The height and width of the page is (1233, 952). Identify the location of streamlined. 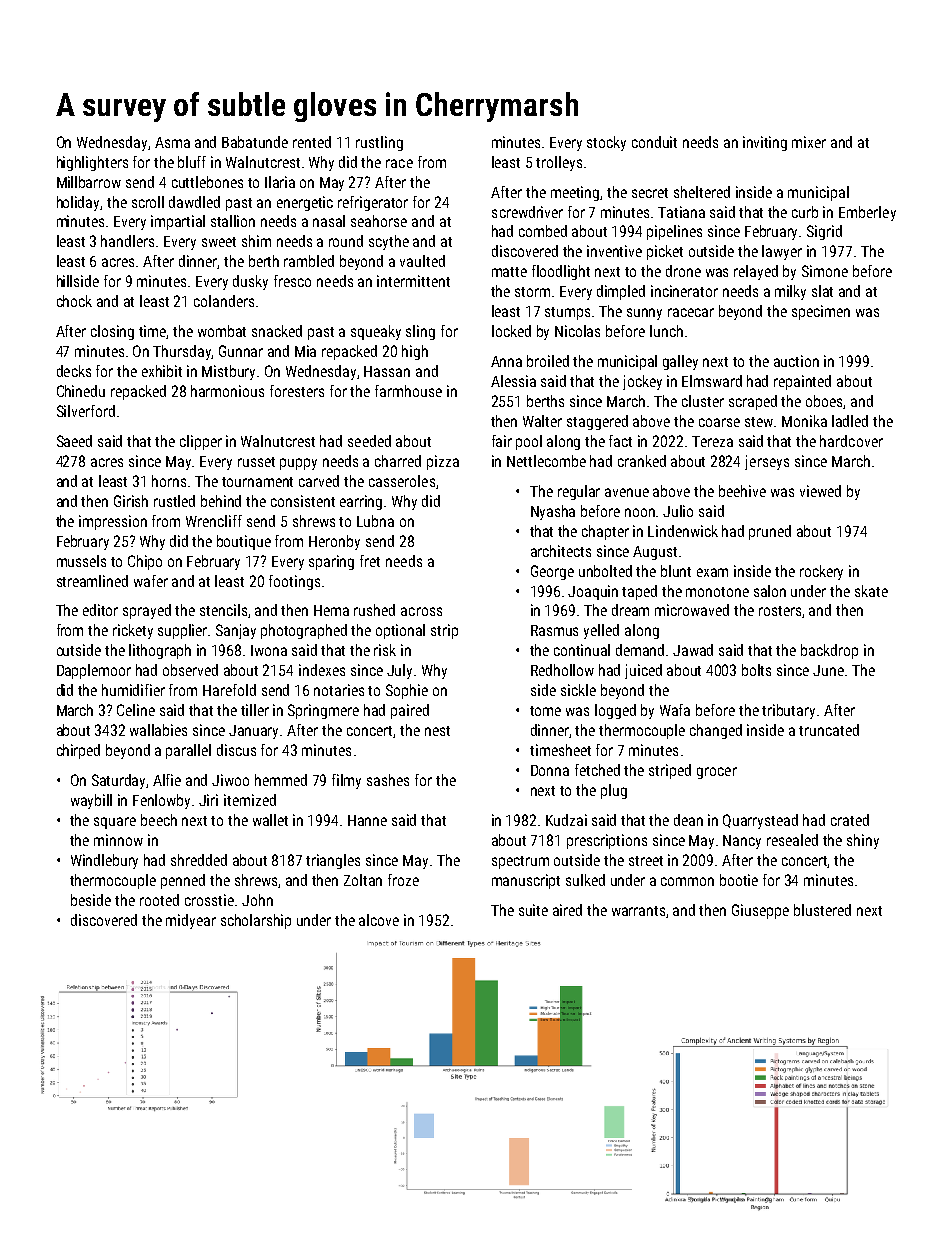
(92, 581).
